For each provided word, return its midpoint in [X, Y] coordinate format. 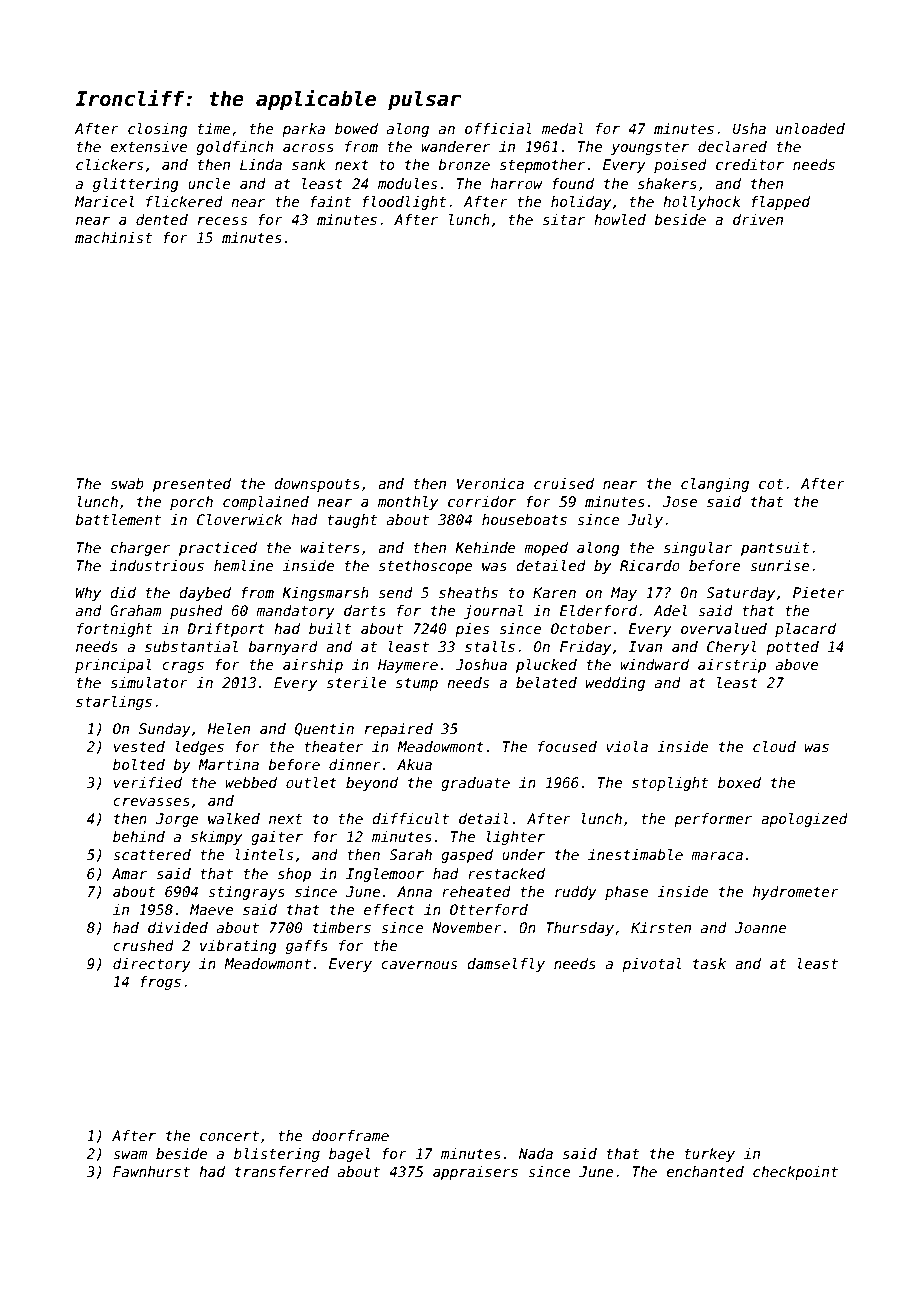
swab [127, 483]
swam [130, 1155]
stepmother [542, 166]
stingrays [246, 893]
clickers [109, 164]
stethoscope [426, 567]
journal [493, 612]
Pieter [819, 592]
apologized [804, 820]
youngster [650, 148]
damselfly [506, 965]
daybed [205, 594]
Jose [680, 501]
